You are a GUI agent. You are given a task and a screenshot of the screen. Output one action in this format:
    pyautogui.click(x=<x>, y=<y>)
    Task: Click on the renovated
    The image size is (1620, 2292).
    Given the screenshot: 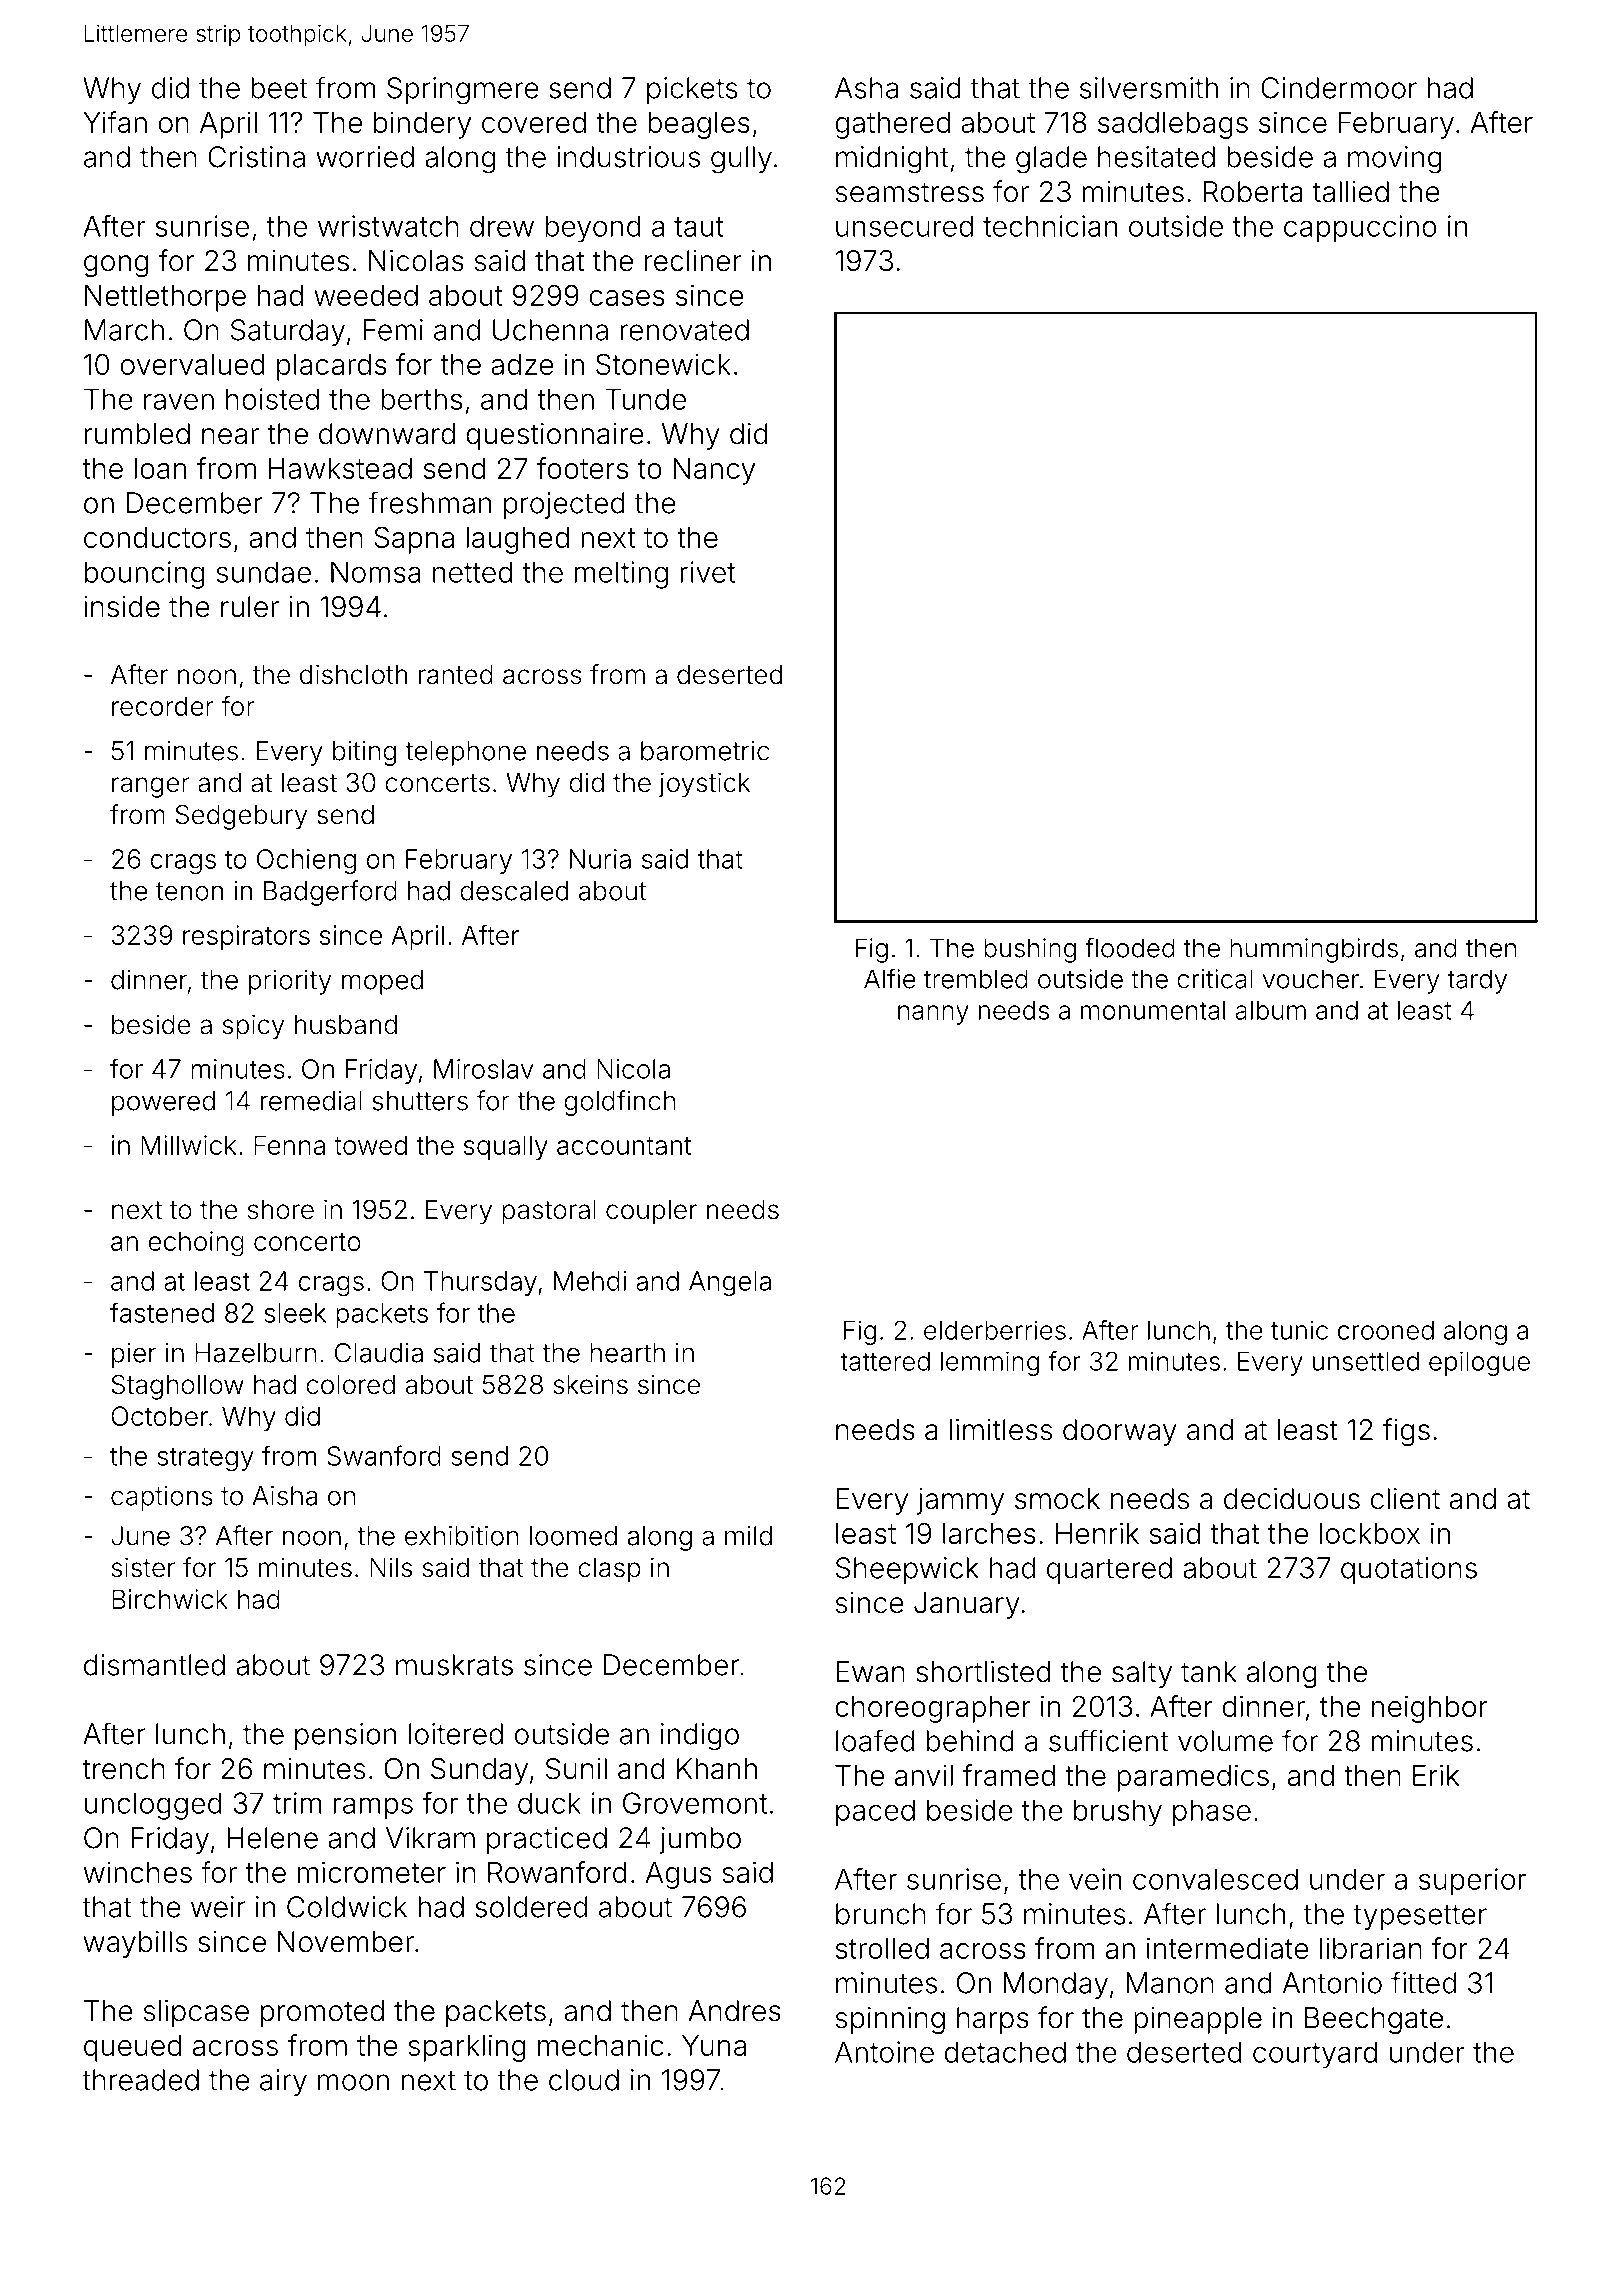 What is the action you would take?
    pyautogui.click(x=684, y=330)
